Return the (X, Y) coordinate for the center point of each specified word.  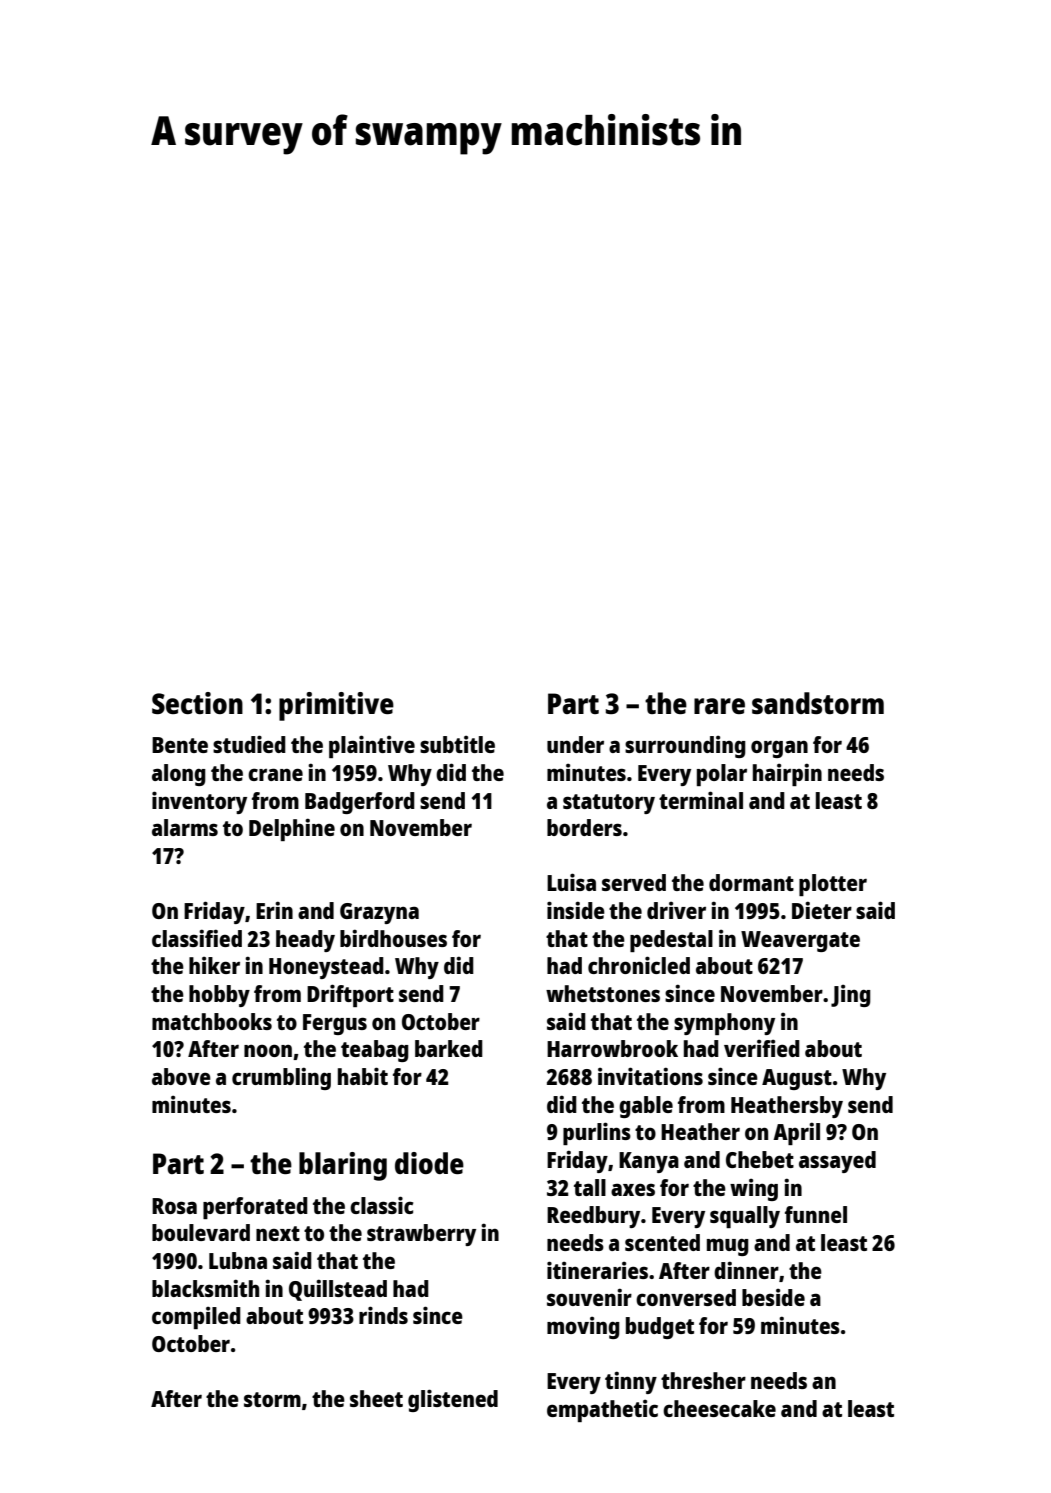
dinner (746, 1270)
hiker (214, 965)
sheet (376, 1398)
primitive (336, 706)
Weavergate (800, 941)
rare (719, 706)
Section (197, 703)
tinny (631, 1382)
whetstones (603, 993)
